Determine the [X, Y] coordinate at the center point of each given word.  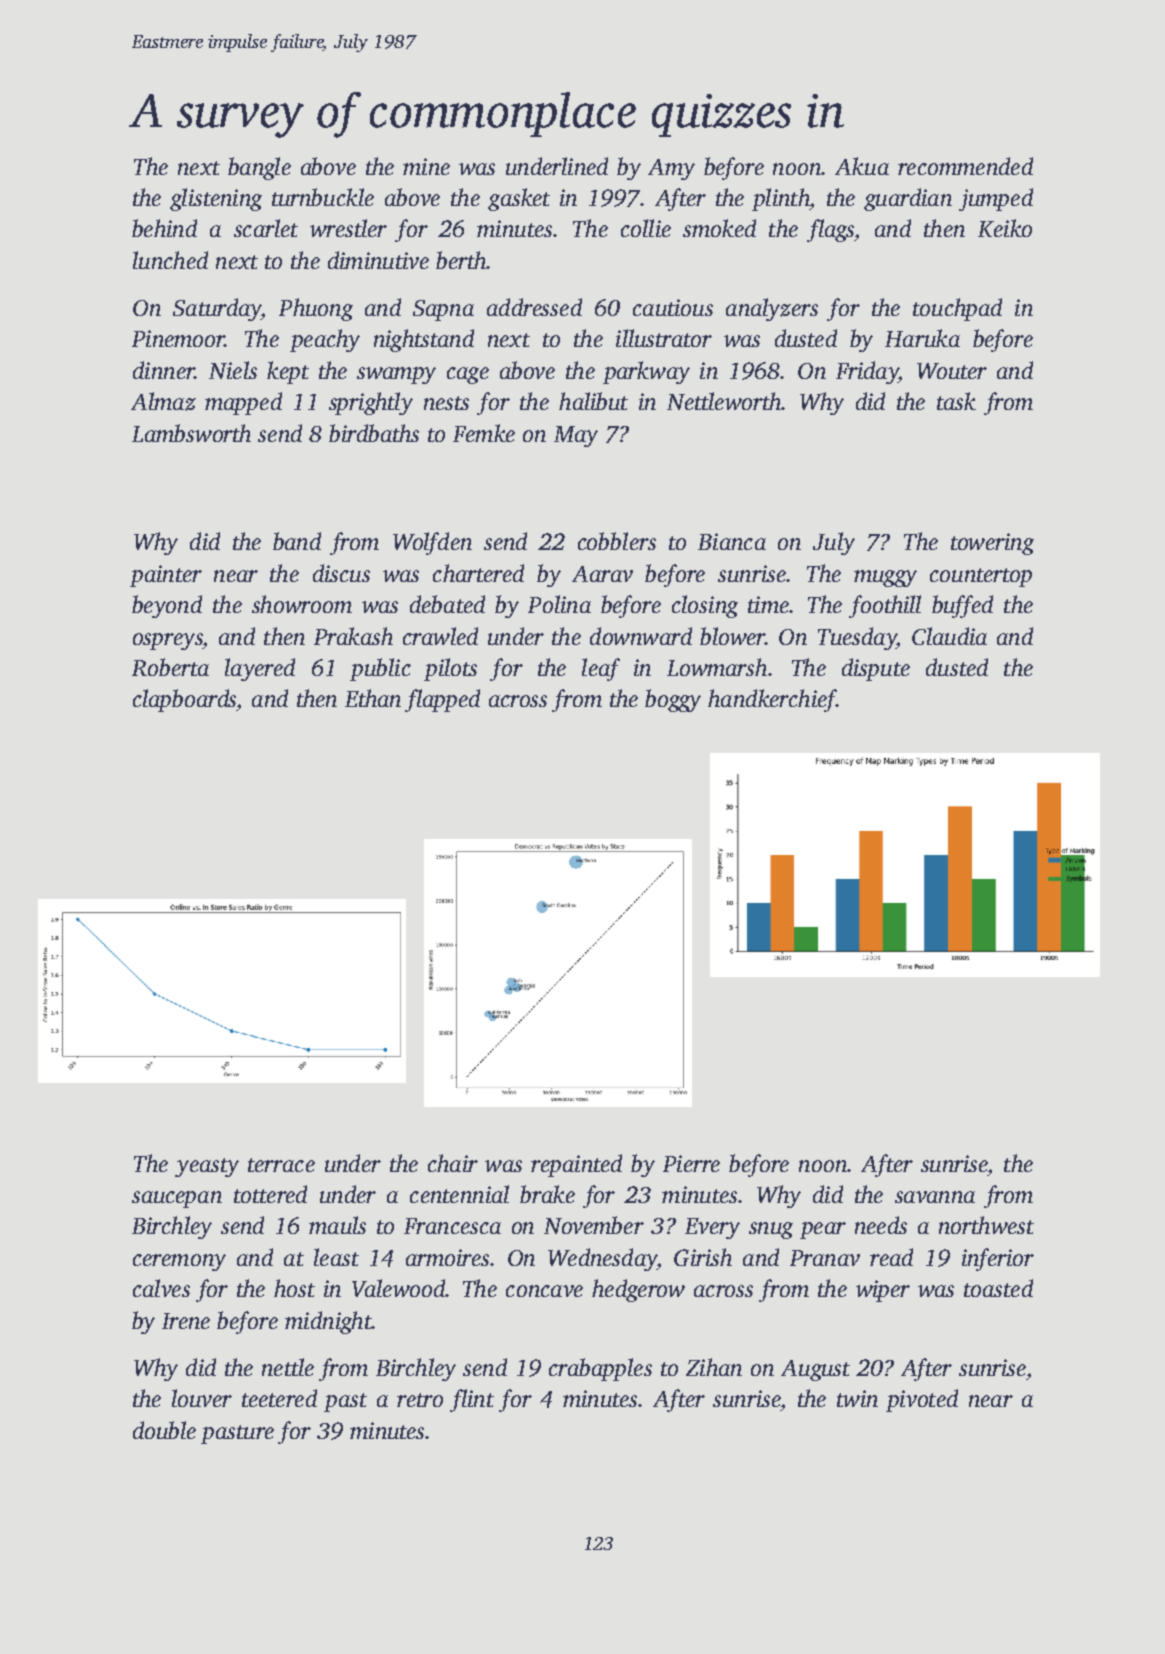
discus [341, 573]
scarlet [266, 228]
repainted [576, 1165]
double [164, 1430]
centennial [459, 1194]
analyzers [772, 309]
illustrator [664, 338]
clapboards [185, 700]
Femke [484, 433]
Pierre [691, 1163]
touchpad [957, 309]
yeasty [207, 1167]
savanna [935, 1197]
